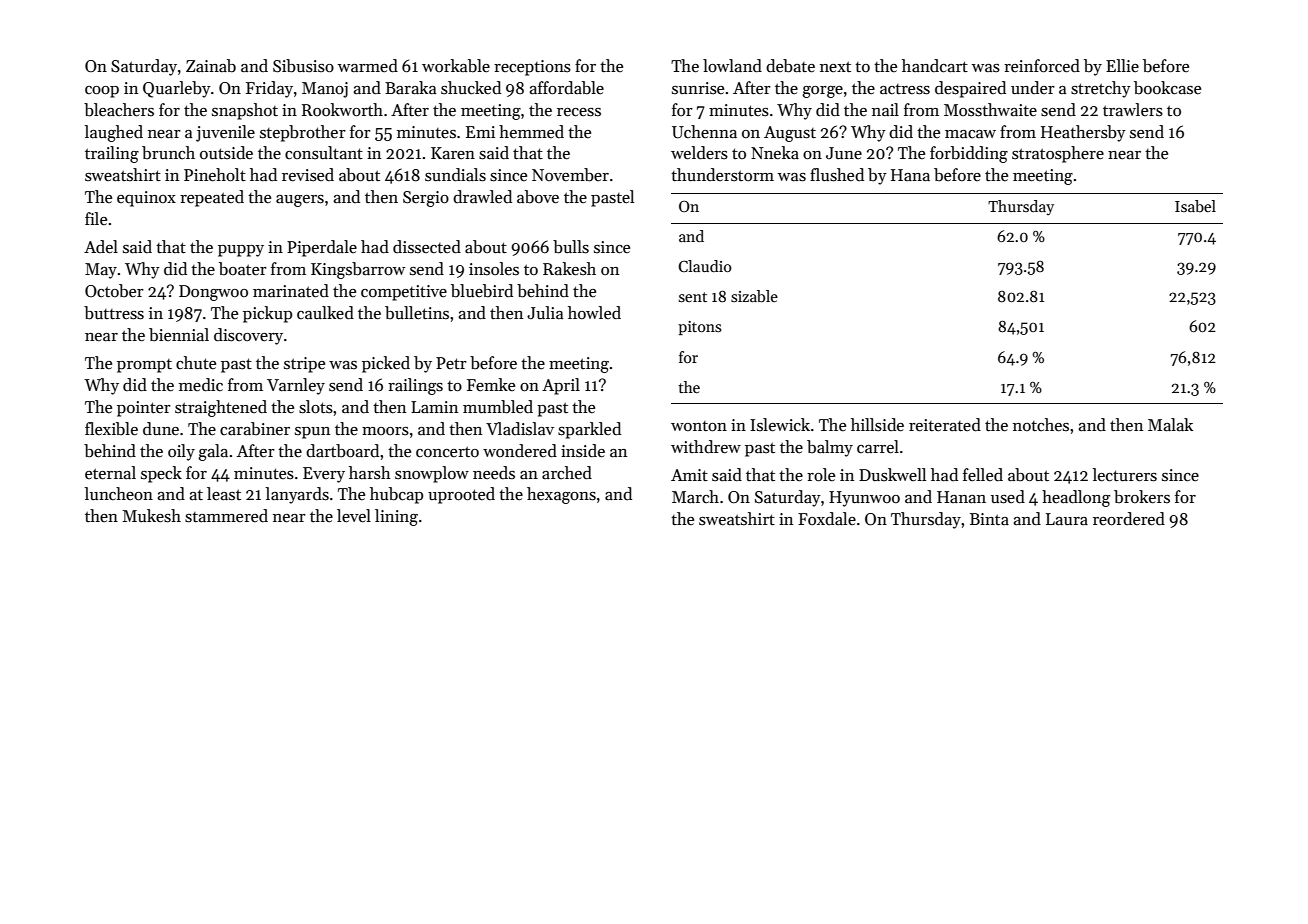  What do you see at coordinates (211, 66) in the screenshot?
I see `Zainab` at bounding box center [211, 66].
